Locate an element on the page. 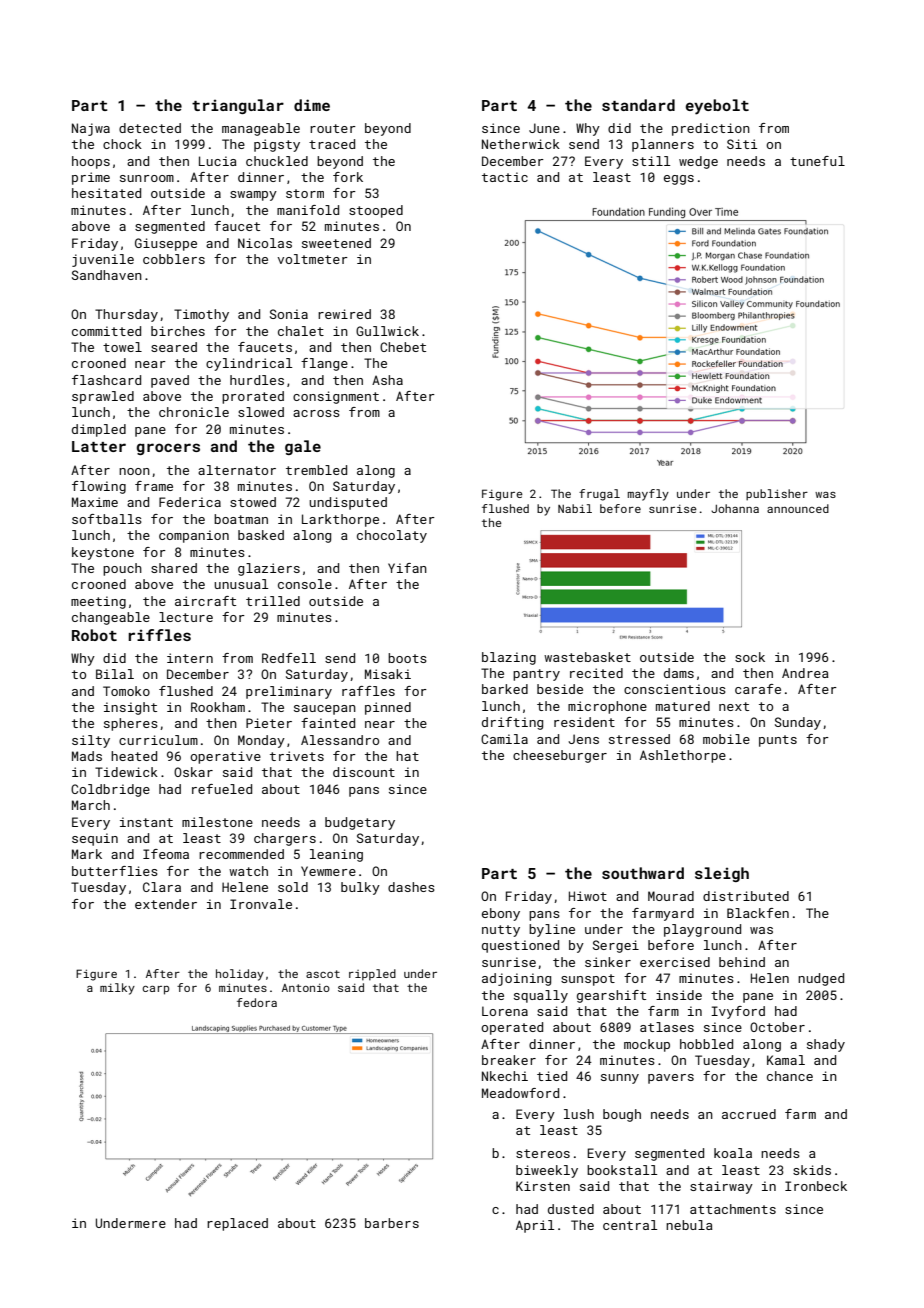  flashcard is located at coordinates (106, 380).
